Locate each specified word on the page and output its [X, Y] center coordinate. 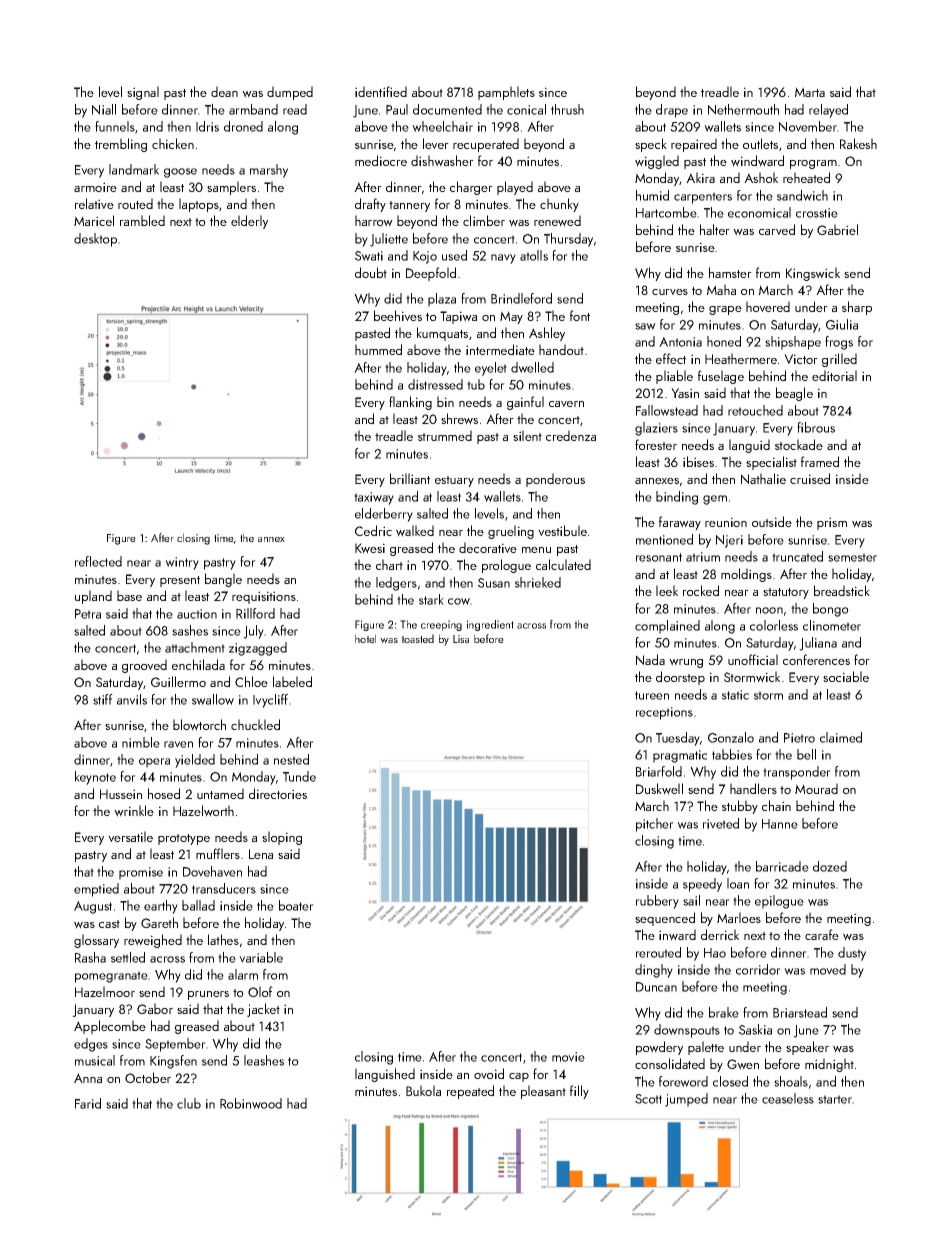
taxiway [374, 498]
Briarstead [800, 1012]
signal [143, 93]
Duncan [656, 987]
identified [381, 91]
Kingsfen [173, 1062]
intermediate [500, 349]
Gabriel [837, 229]
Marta [810, 92]
